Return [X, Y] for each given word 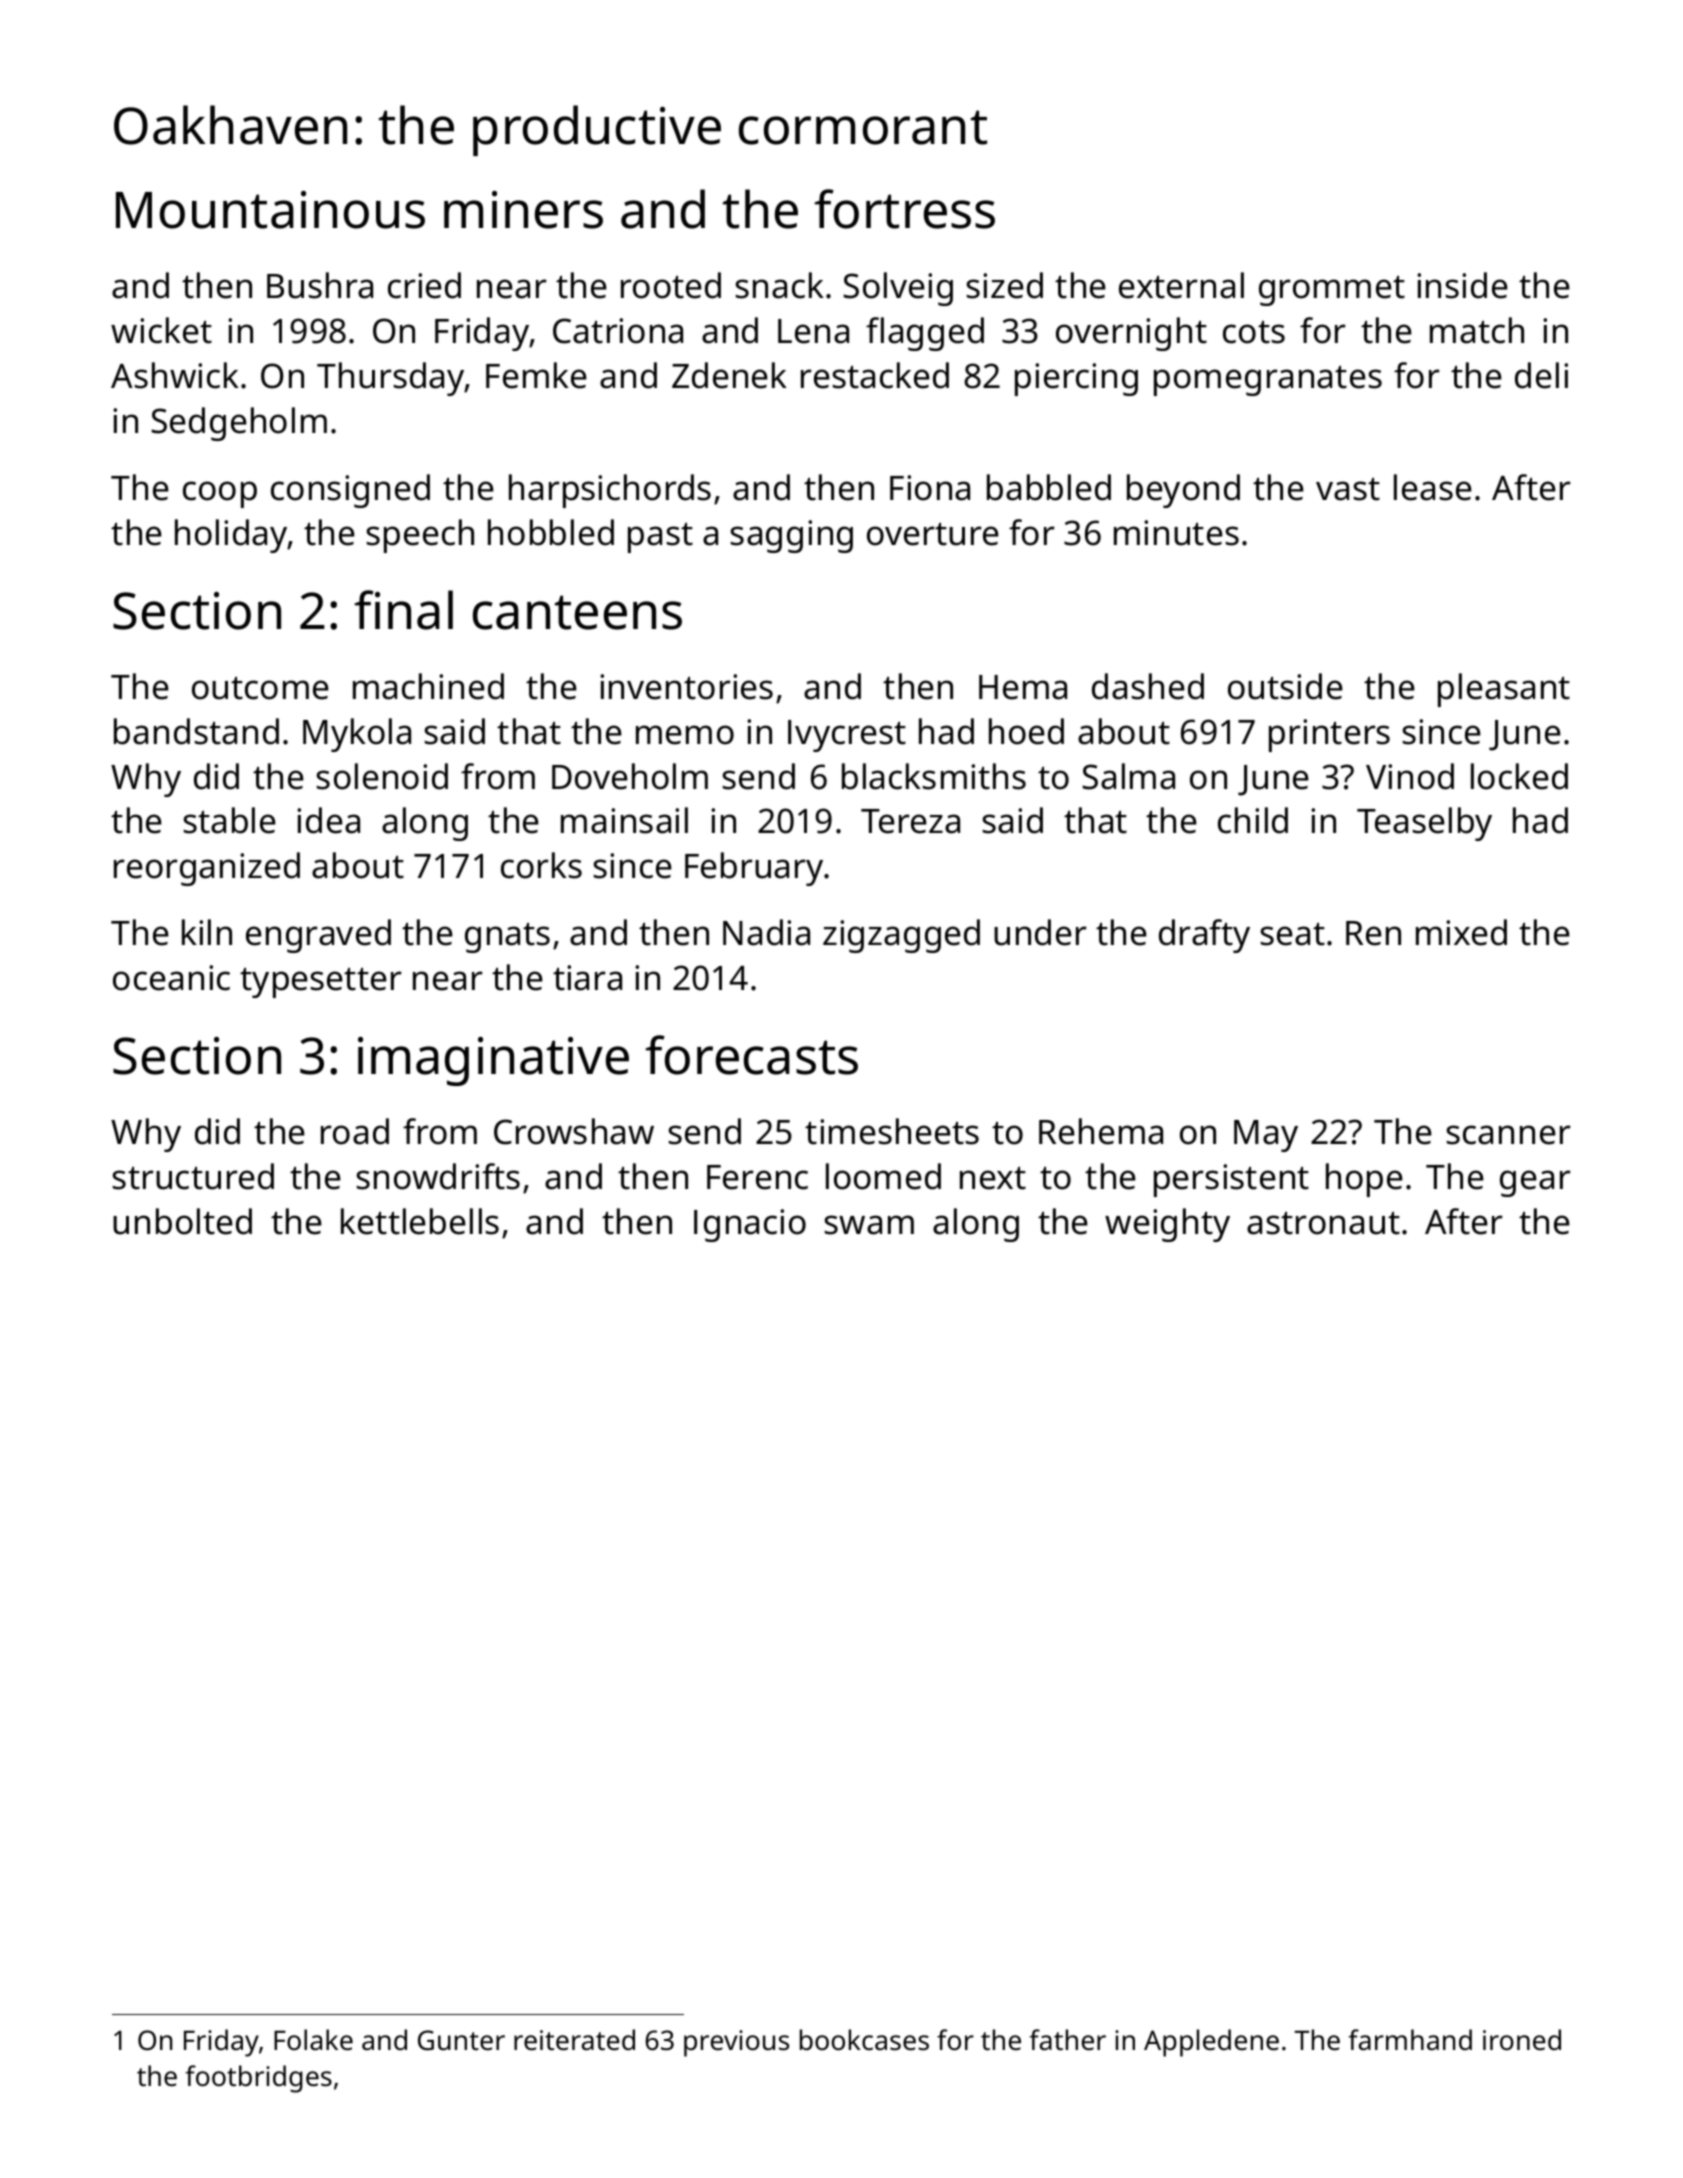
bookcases [864, 2039]
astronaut [1323, 1223]
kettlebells [420, 1221]
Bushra [320, 285]
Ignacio [750, 1225]
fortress [905, 209]
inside [1462, 285]
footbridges [258, 2079]
